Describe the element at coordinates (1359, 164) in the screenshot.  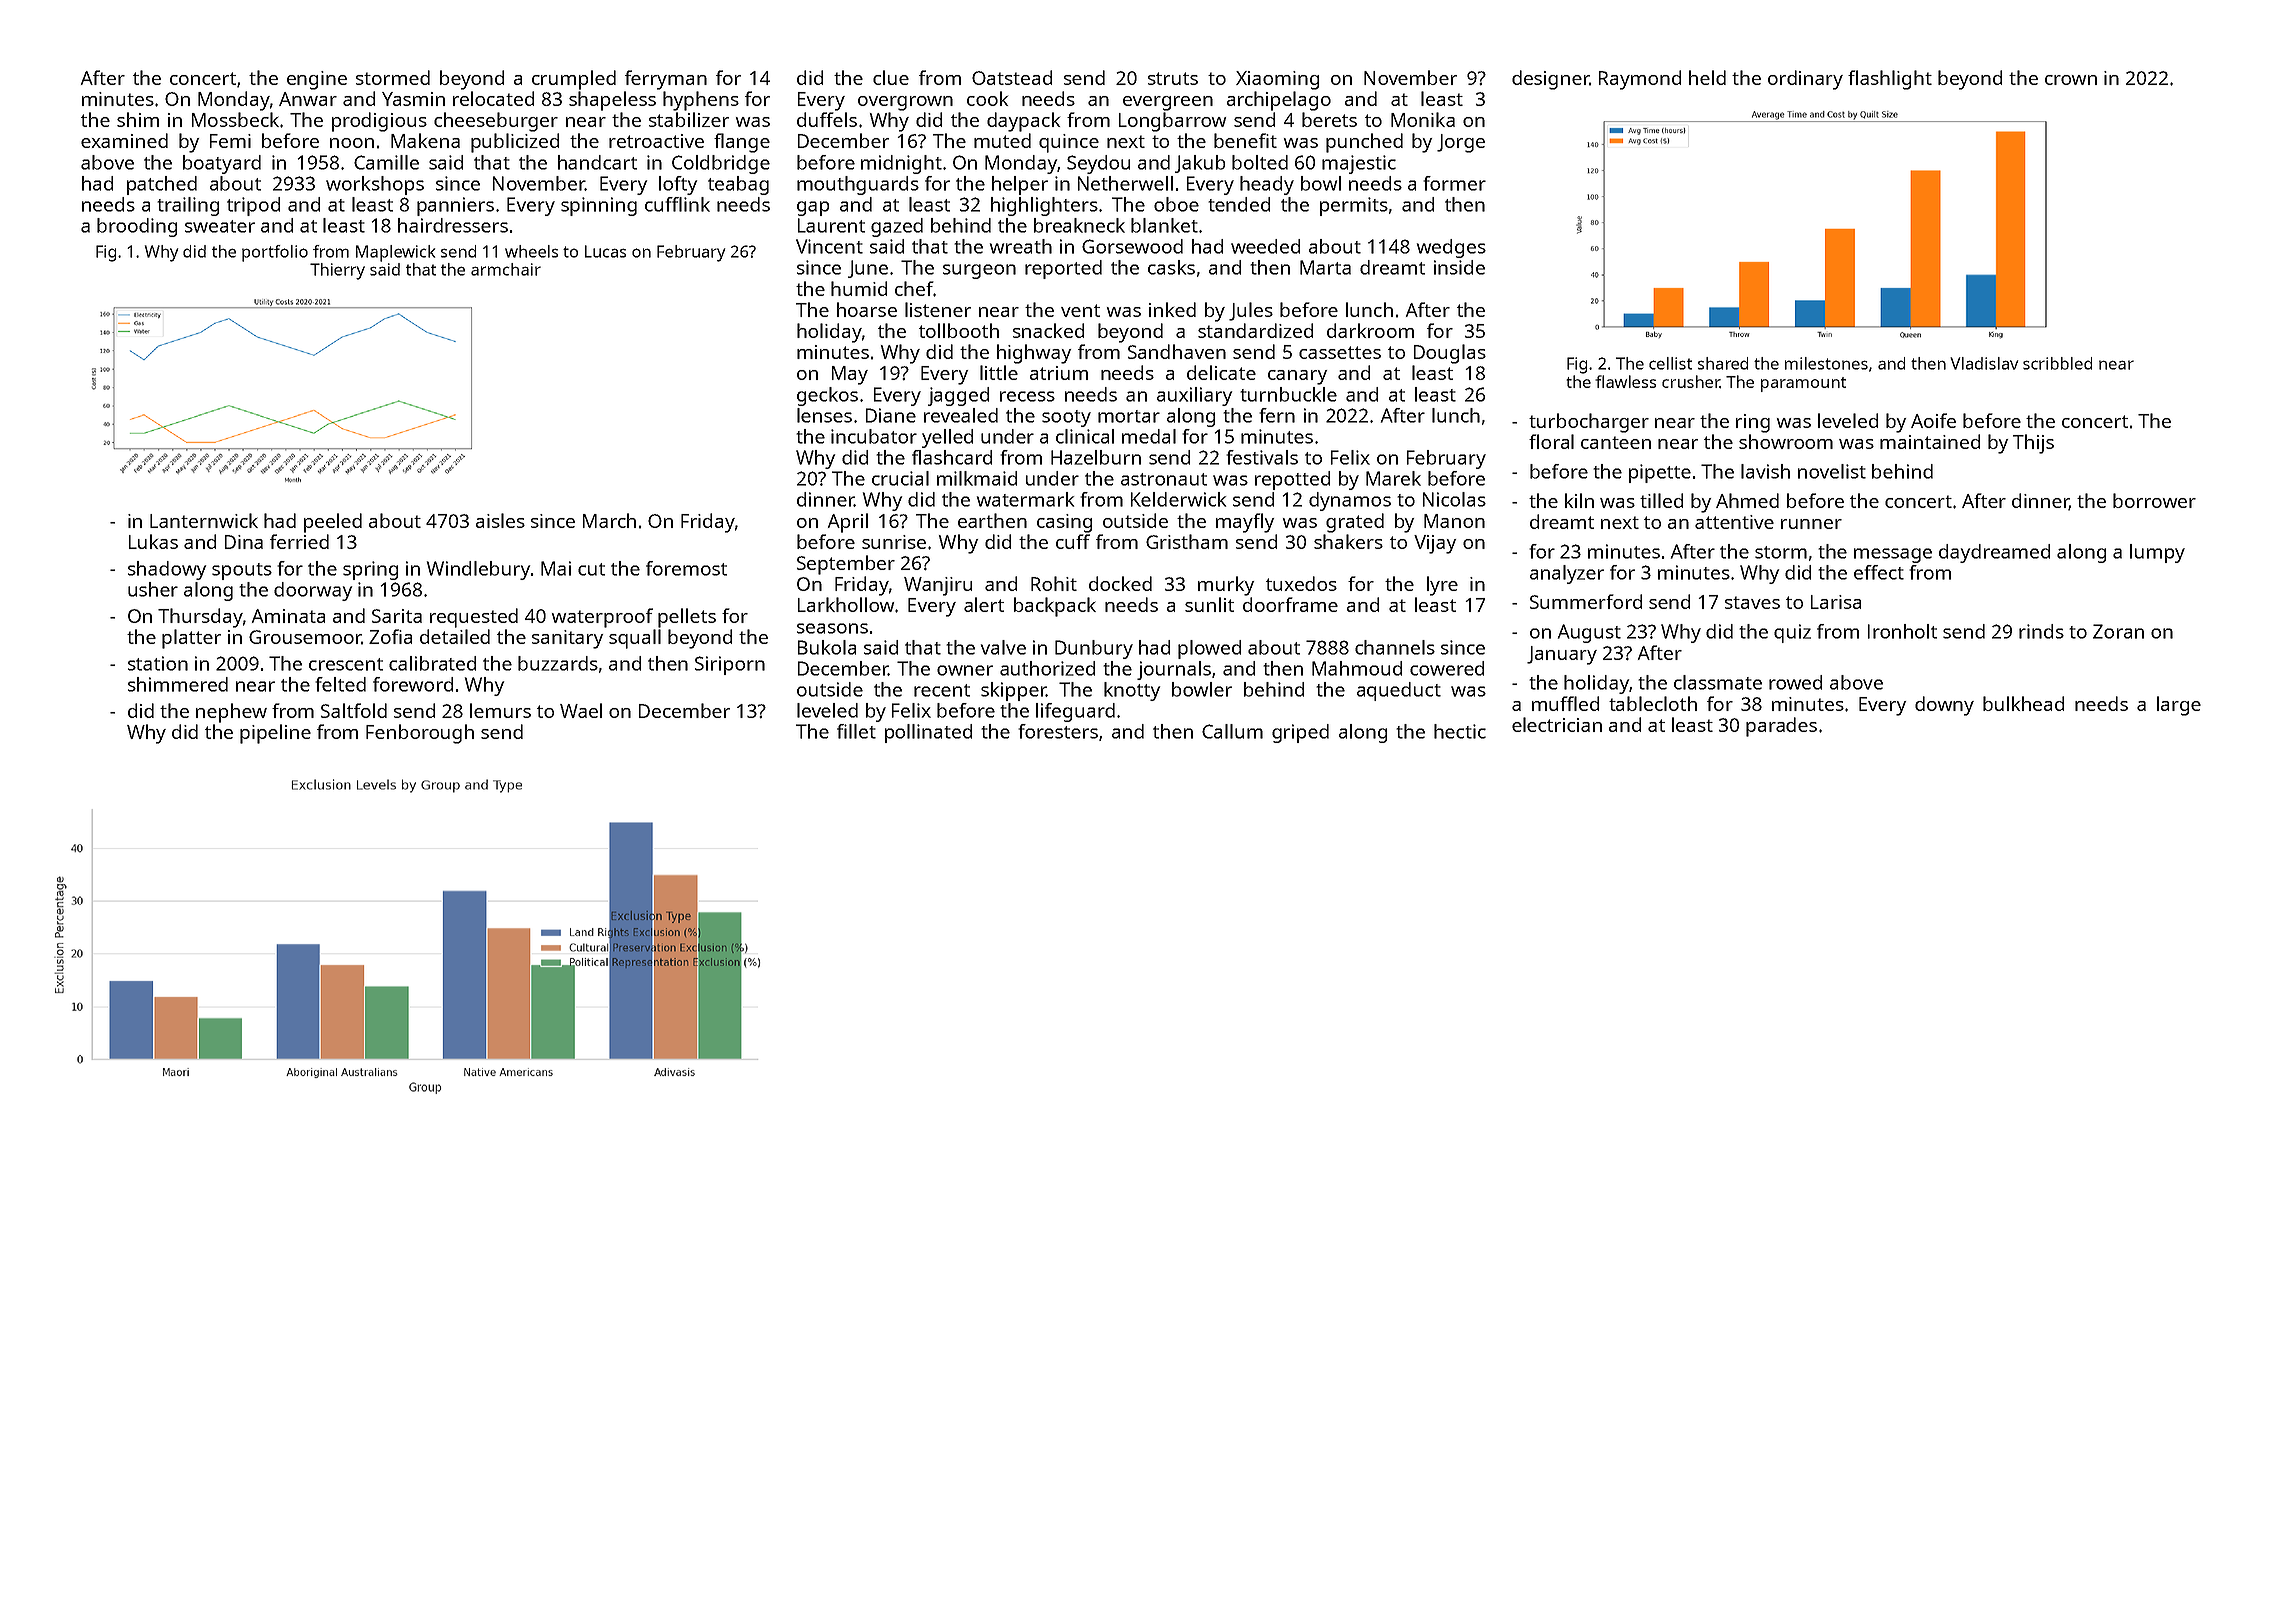
I see `majestic` at that location.
